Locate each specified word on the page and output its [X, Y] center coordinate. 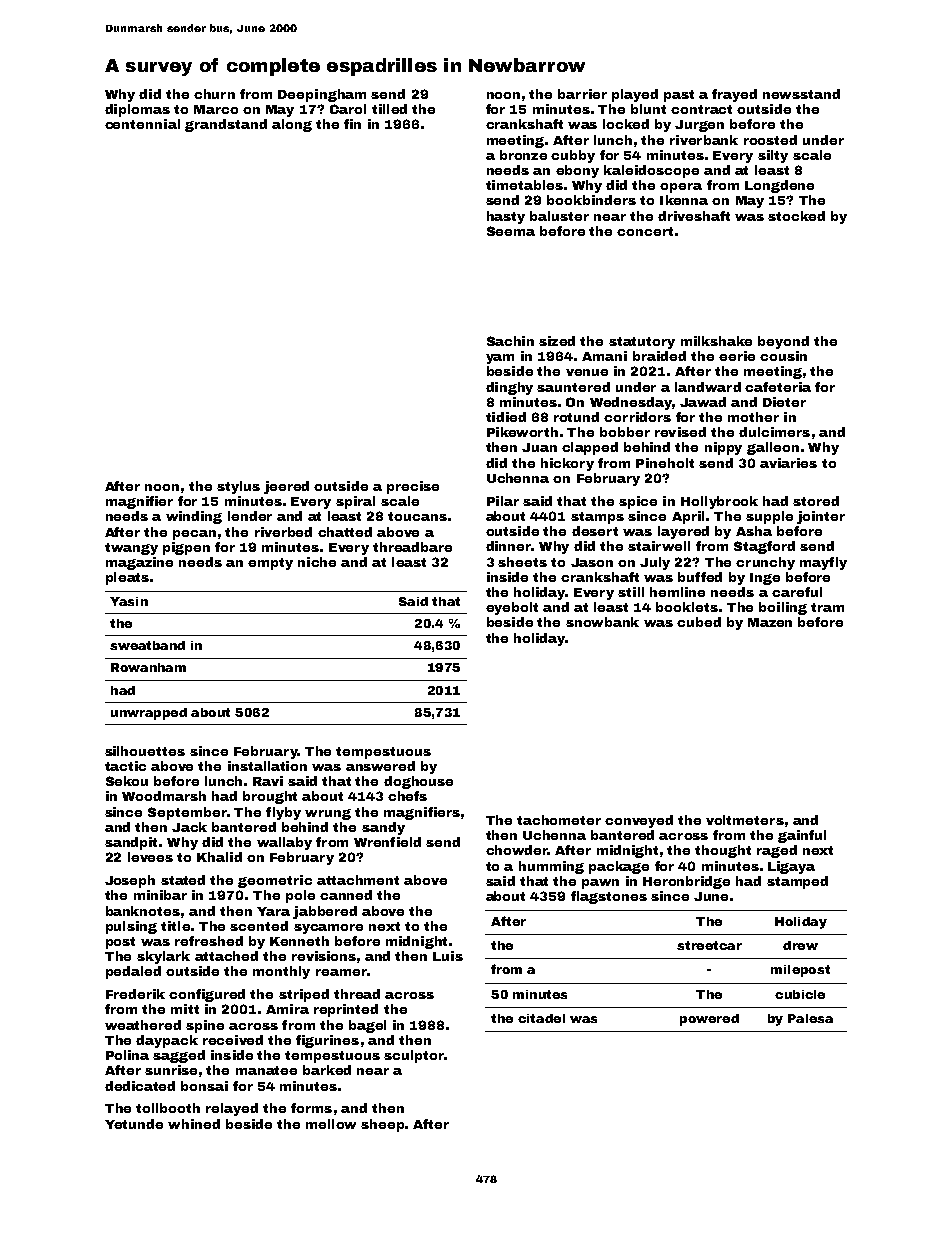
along [292, 125]
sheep [382, 1125]
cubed [699, 622]
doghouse [418, 782]
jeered [286, 487]
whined [194, 1124]
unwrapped [149, 714]
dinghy [509, 388]
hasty [506, 217]
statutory [642, 343]
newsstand [801, 94]
